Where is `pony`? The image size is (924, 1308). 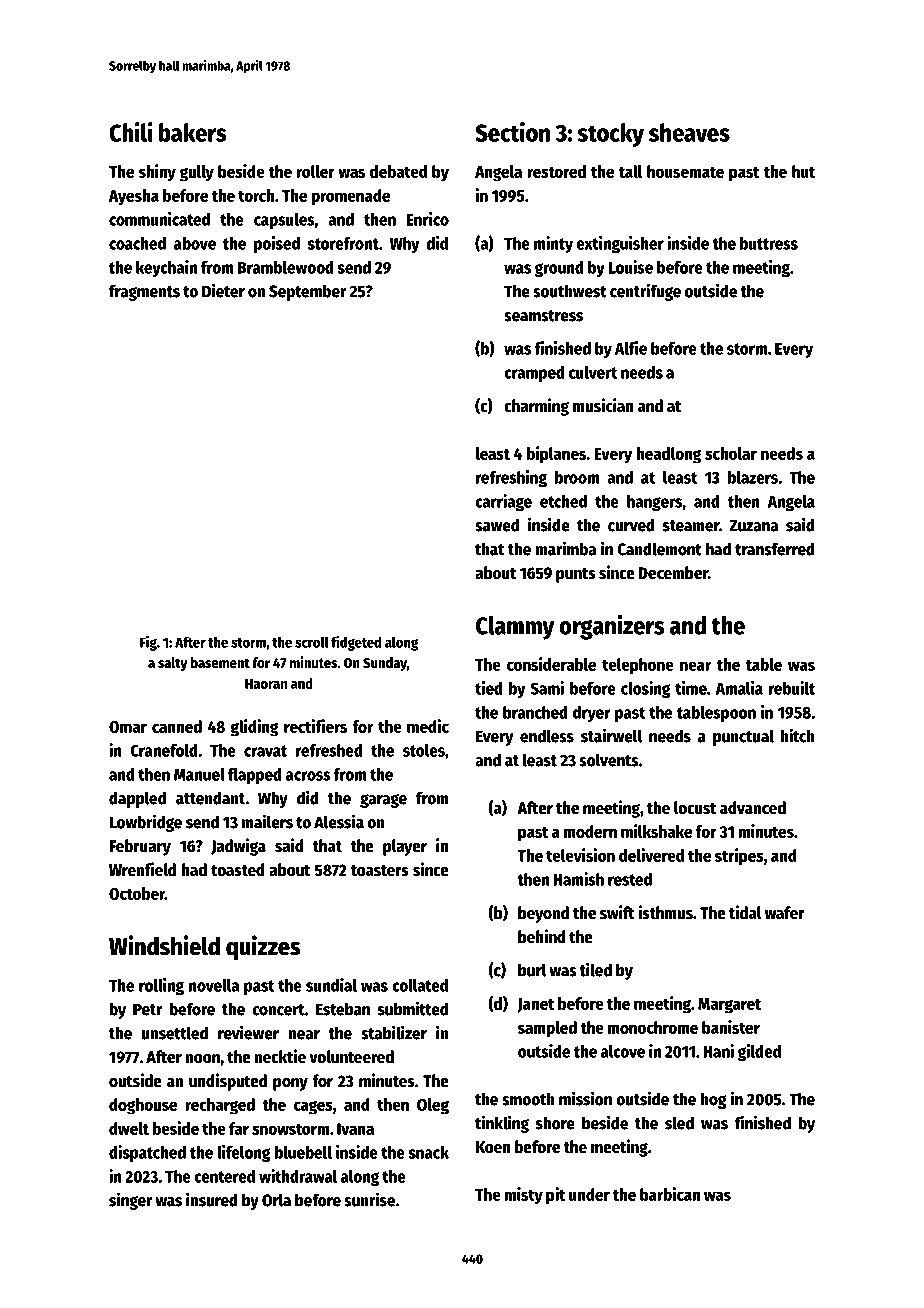
pony is located at coordinates (290, 1084).
